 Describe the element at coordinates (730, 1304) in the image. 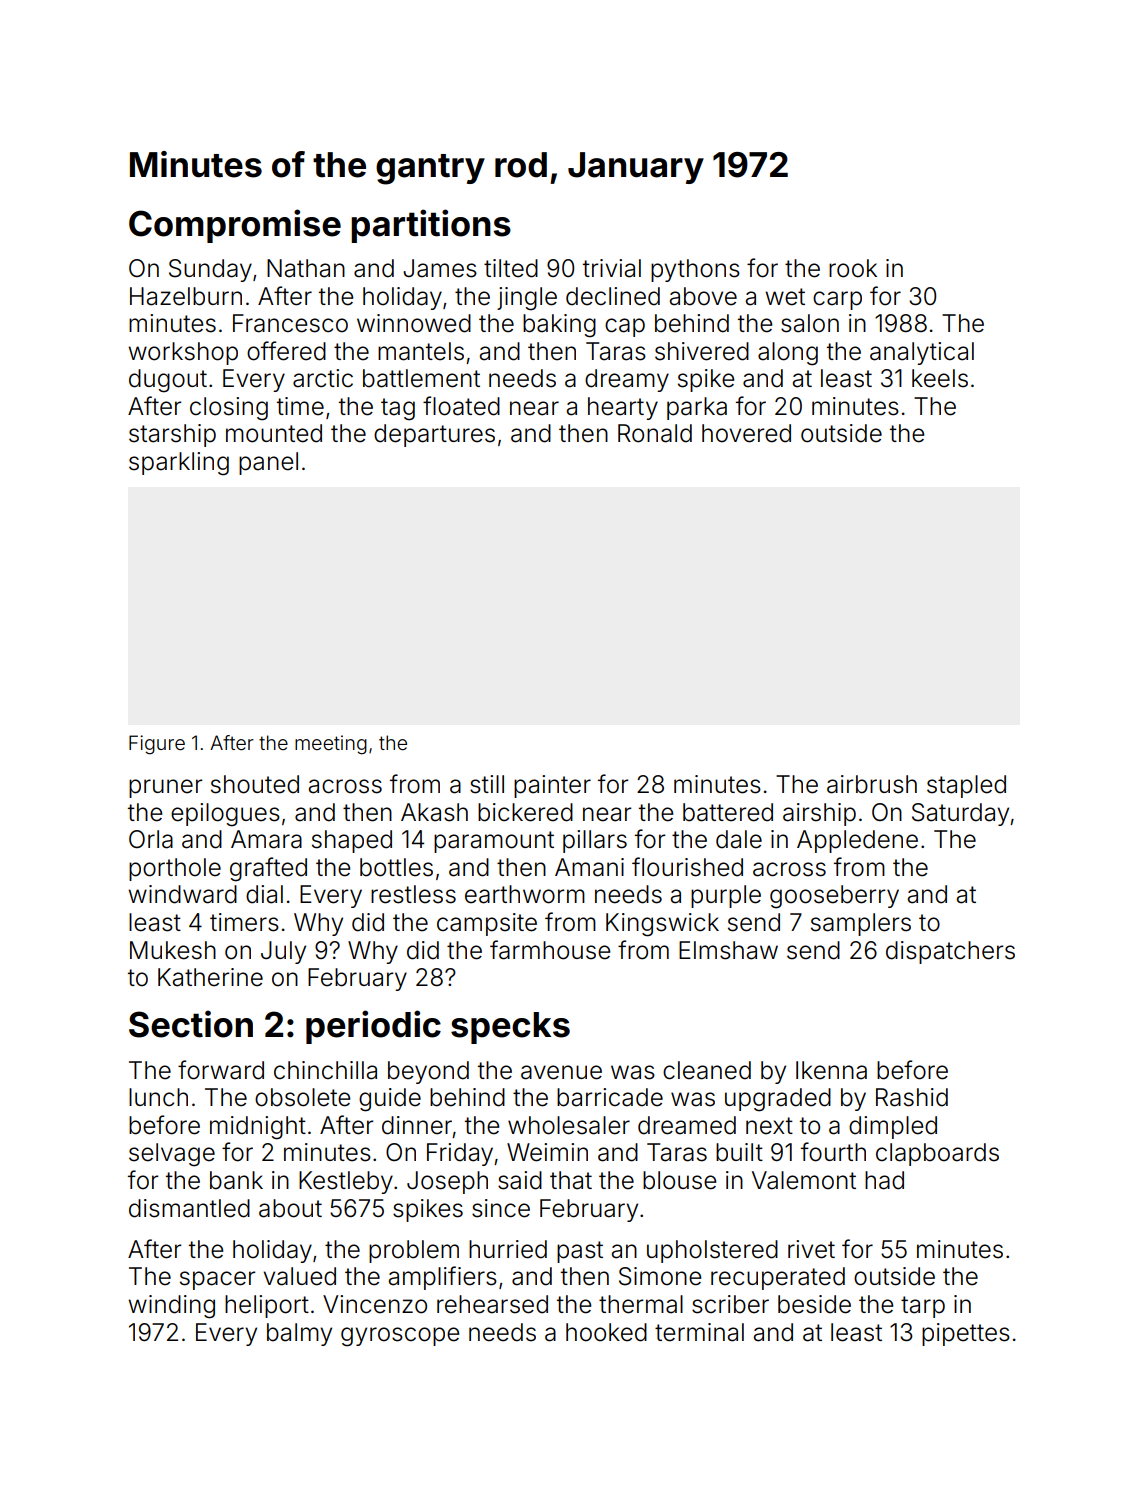

I see `scriber` at that location.
